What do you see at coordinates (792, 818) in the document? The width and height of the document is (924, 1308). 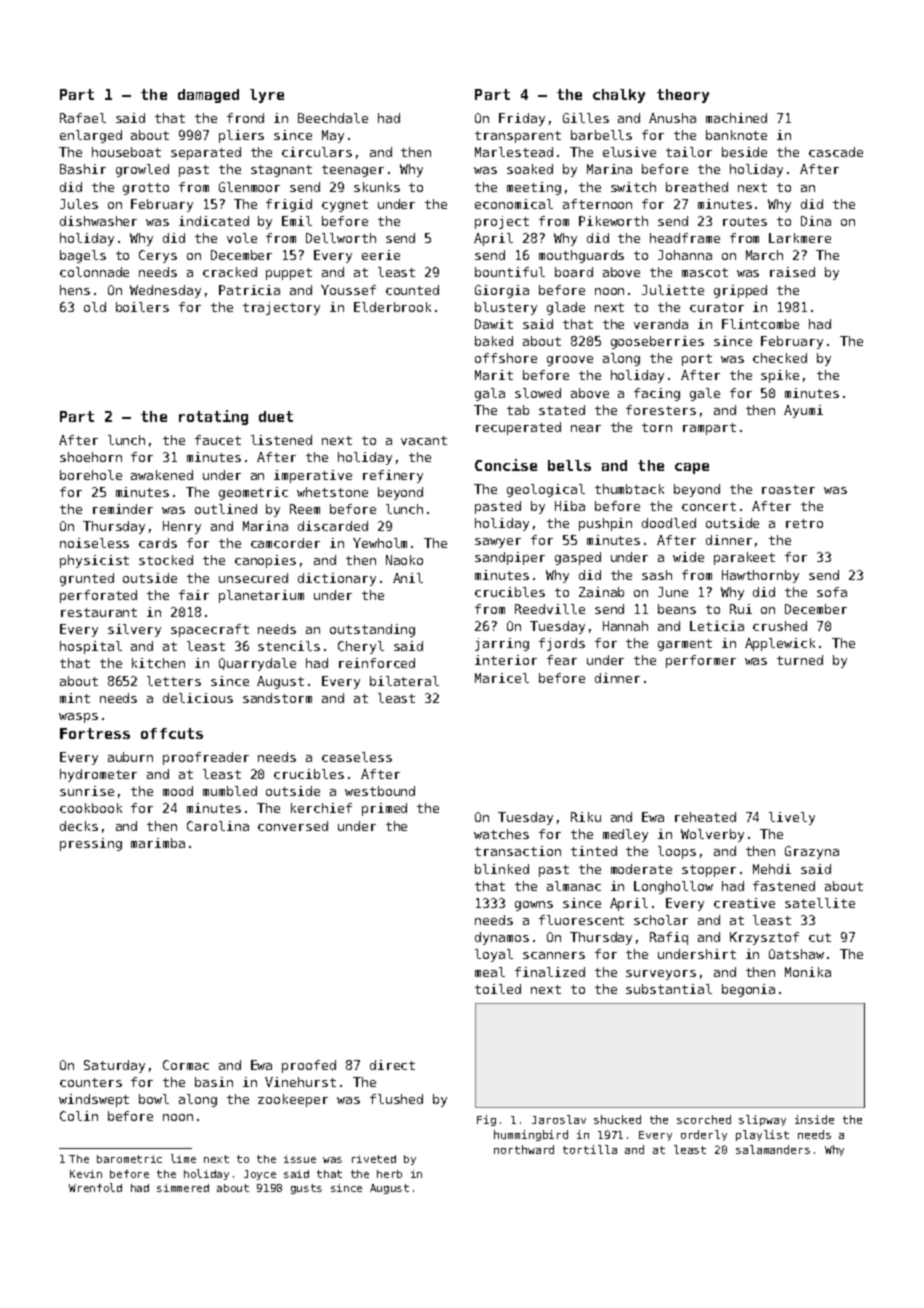 I see `lively` at bounding box center [792, 818].
